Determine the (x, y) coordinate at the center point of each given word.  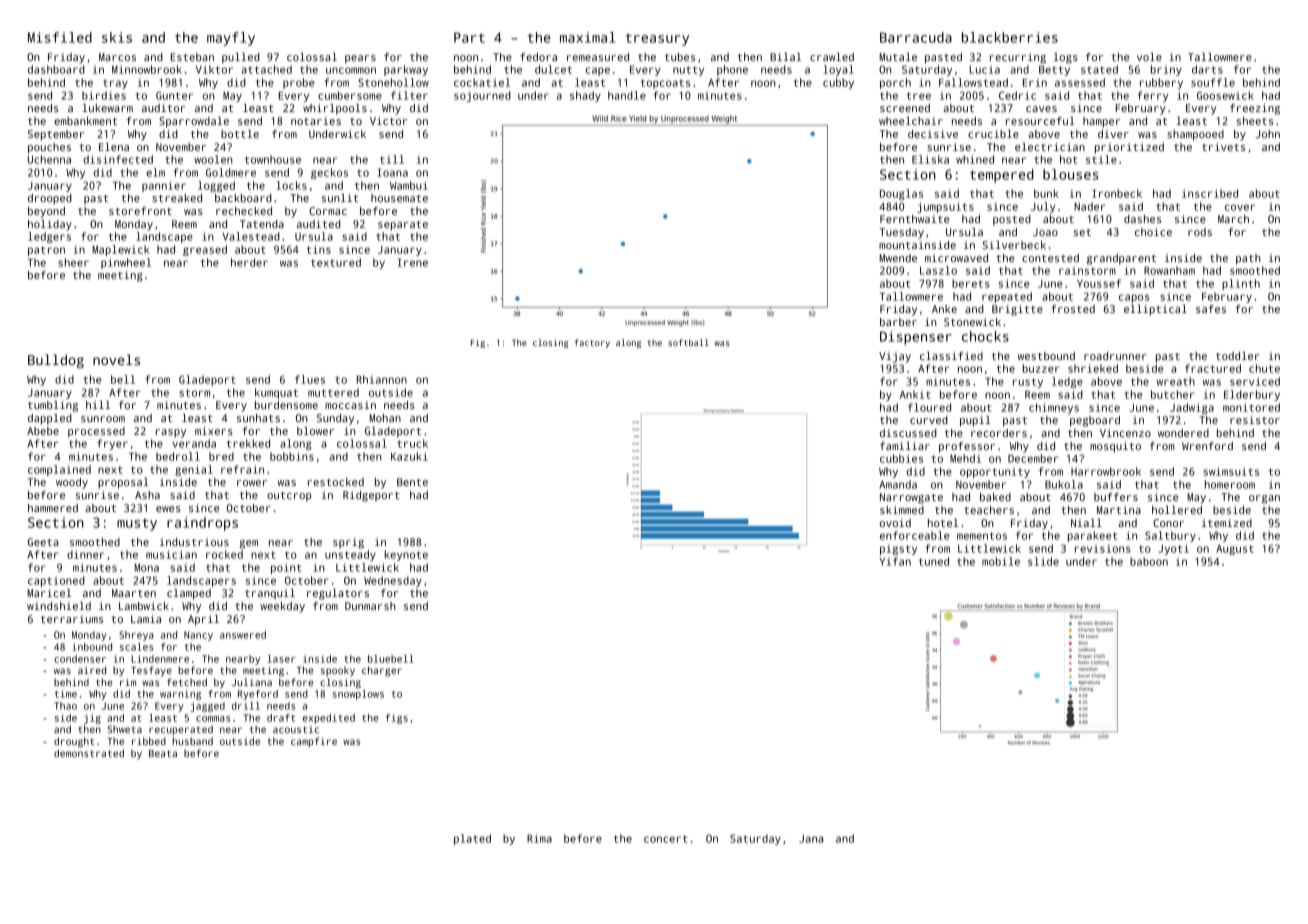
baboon (1149, 561)
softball (688, 342)
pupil (975, 421)
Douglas (901, 194)
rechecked (244, 211)
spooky (338, 671)
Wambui (409, 185)
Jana (811, 839)
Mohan (385, 418)
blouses (1071, 174)
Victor (388, 121)
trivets (1223, 147)
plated (472, 839)
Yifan (895, 561)
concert (665, 839)
